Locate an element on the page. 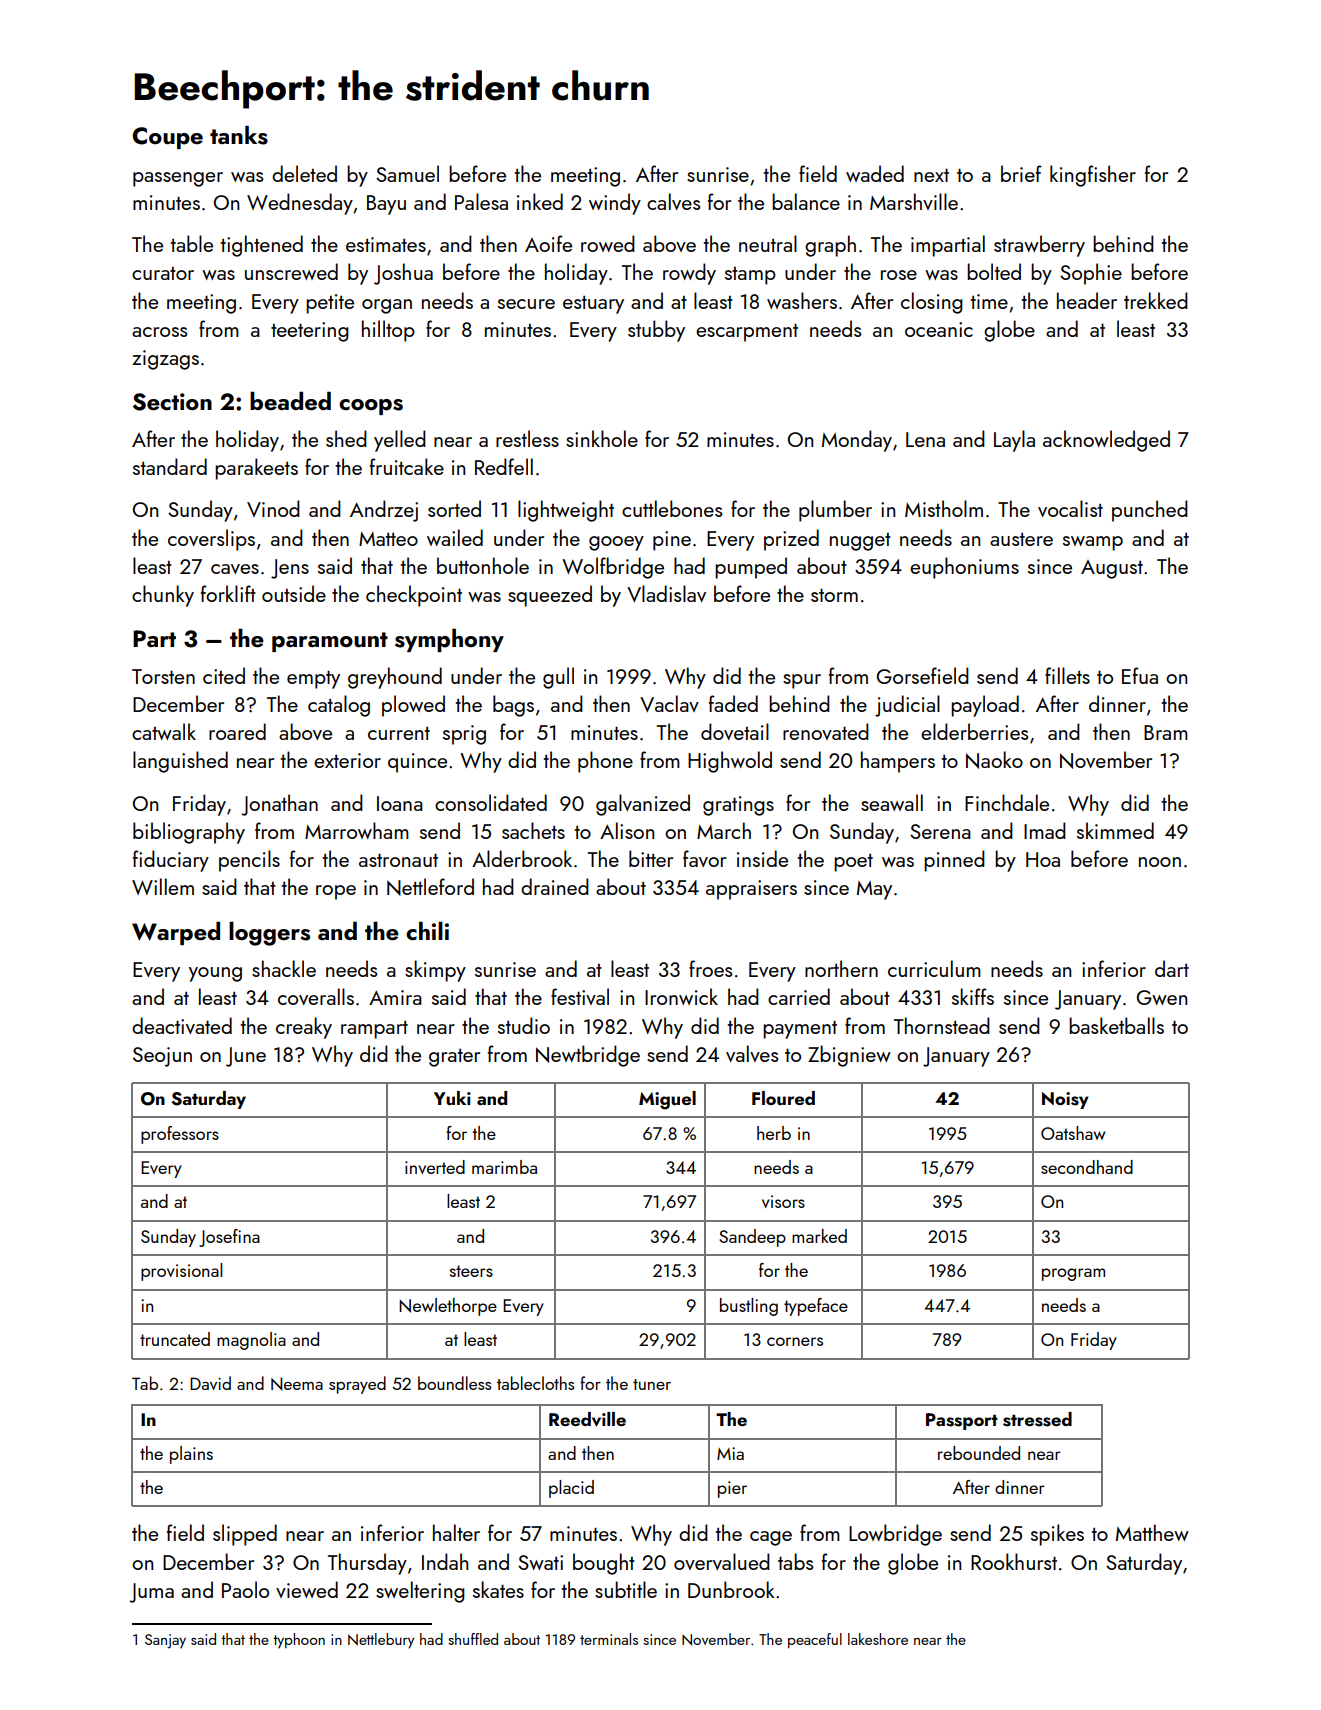 The width and height of the image is (1321, 1710). magnolia is located at coordinates (251, 1341).
